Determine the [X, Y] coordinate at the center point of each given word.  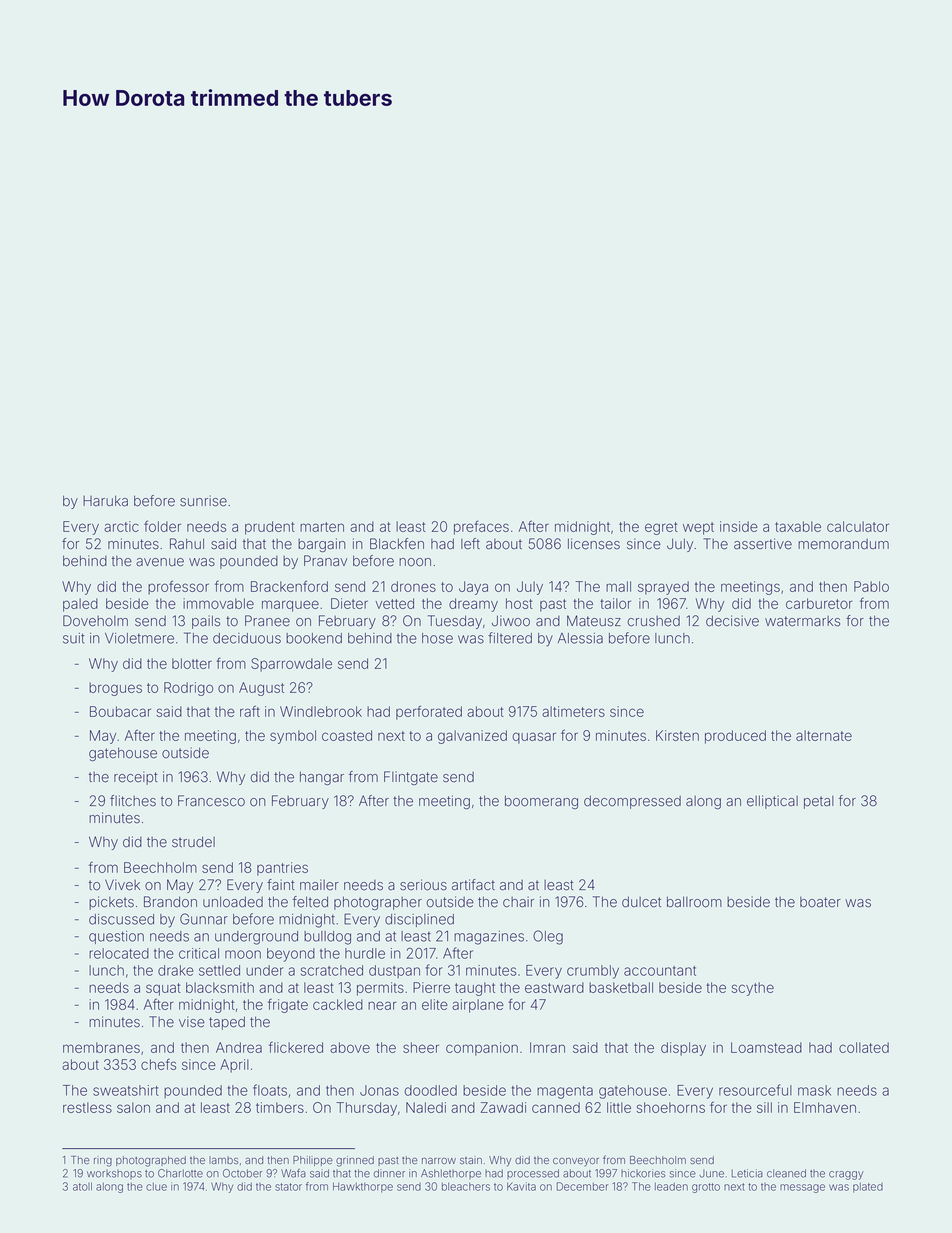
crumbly [593, 972]
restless [87, 1107]
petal [819, 802]
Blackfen [397, 544]
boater [820, 902]
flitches [133, 801]
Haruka [105, 501]
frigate [288, 1006]
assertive [763, 544]
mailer [319, 885]
